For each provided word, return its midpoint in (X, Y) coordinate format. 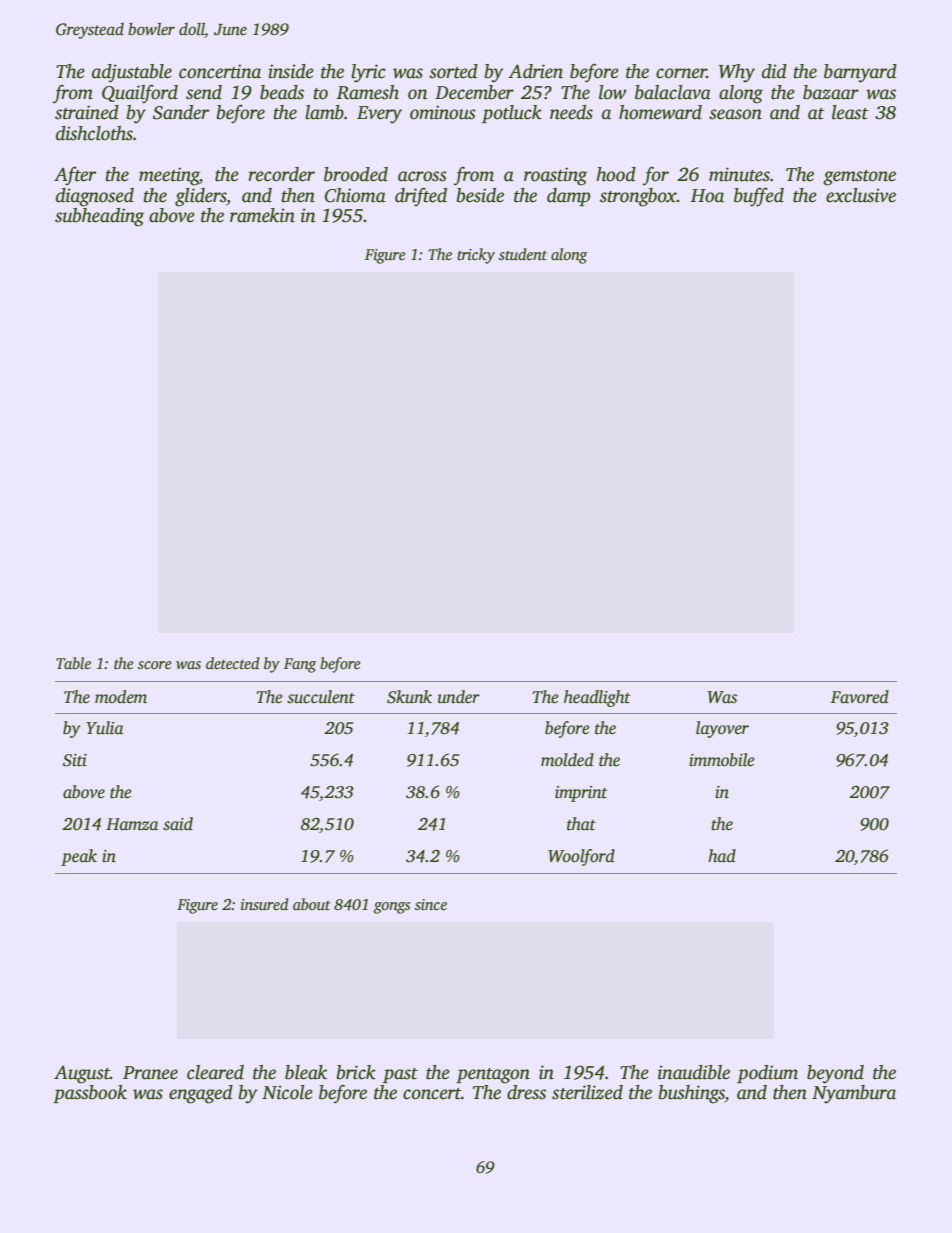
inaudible (694, 1072)
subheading (99, 217)
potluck (512, 114)
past (400, 1075)
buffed (759, 197)
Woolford (581, 857)
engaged (201, 1094)
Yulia (104, 728)
